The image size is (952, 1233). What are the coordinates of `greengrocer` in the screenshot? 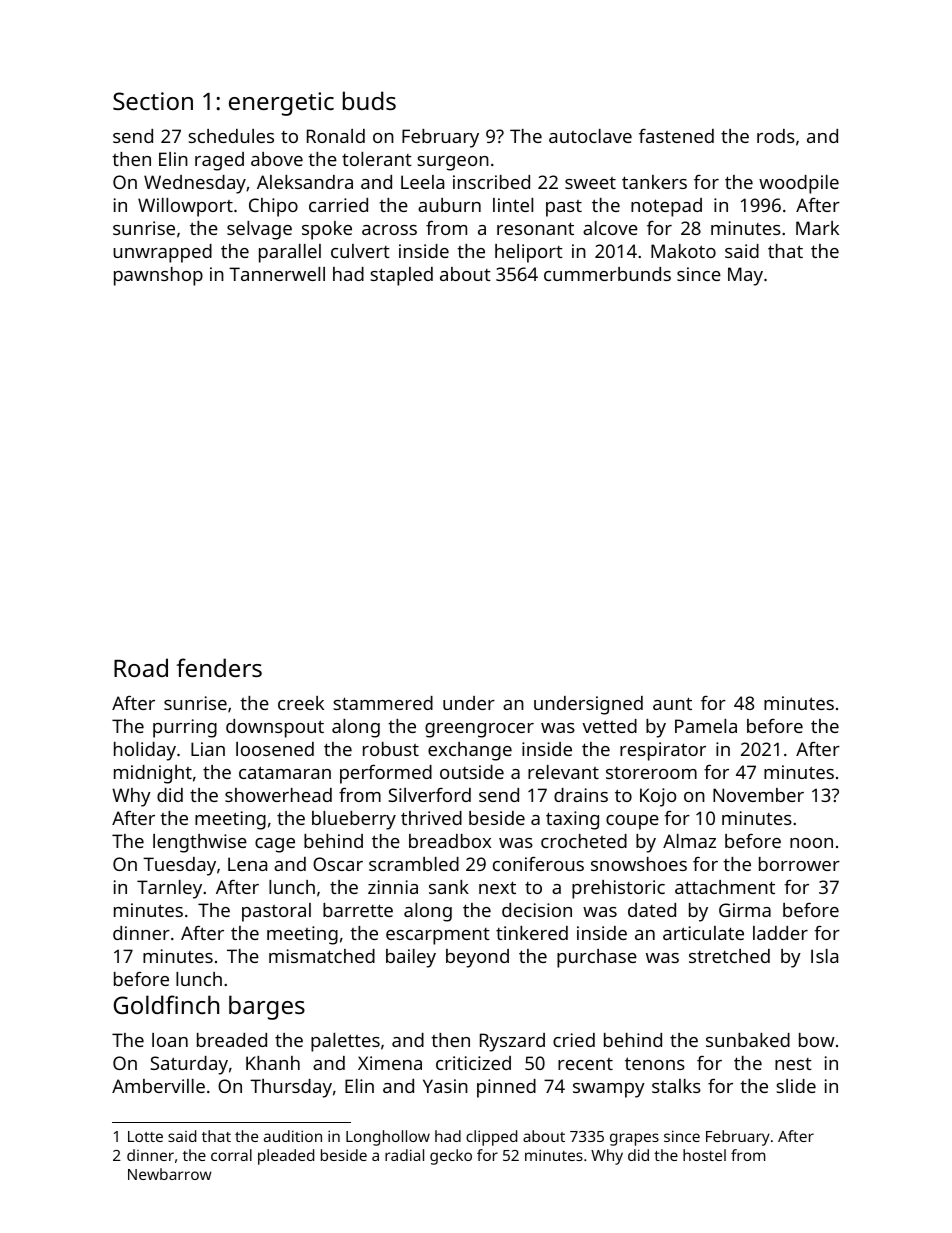 It's located at (479, 730).
